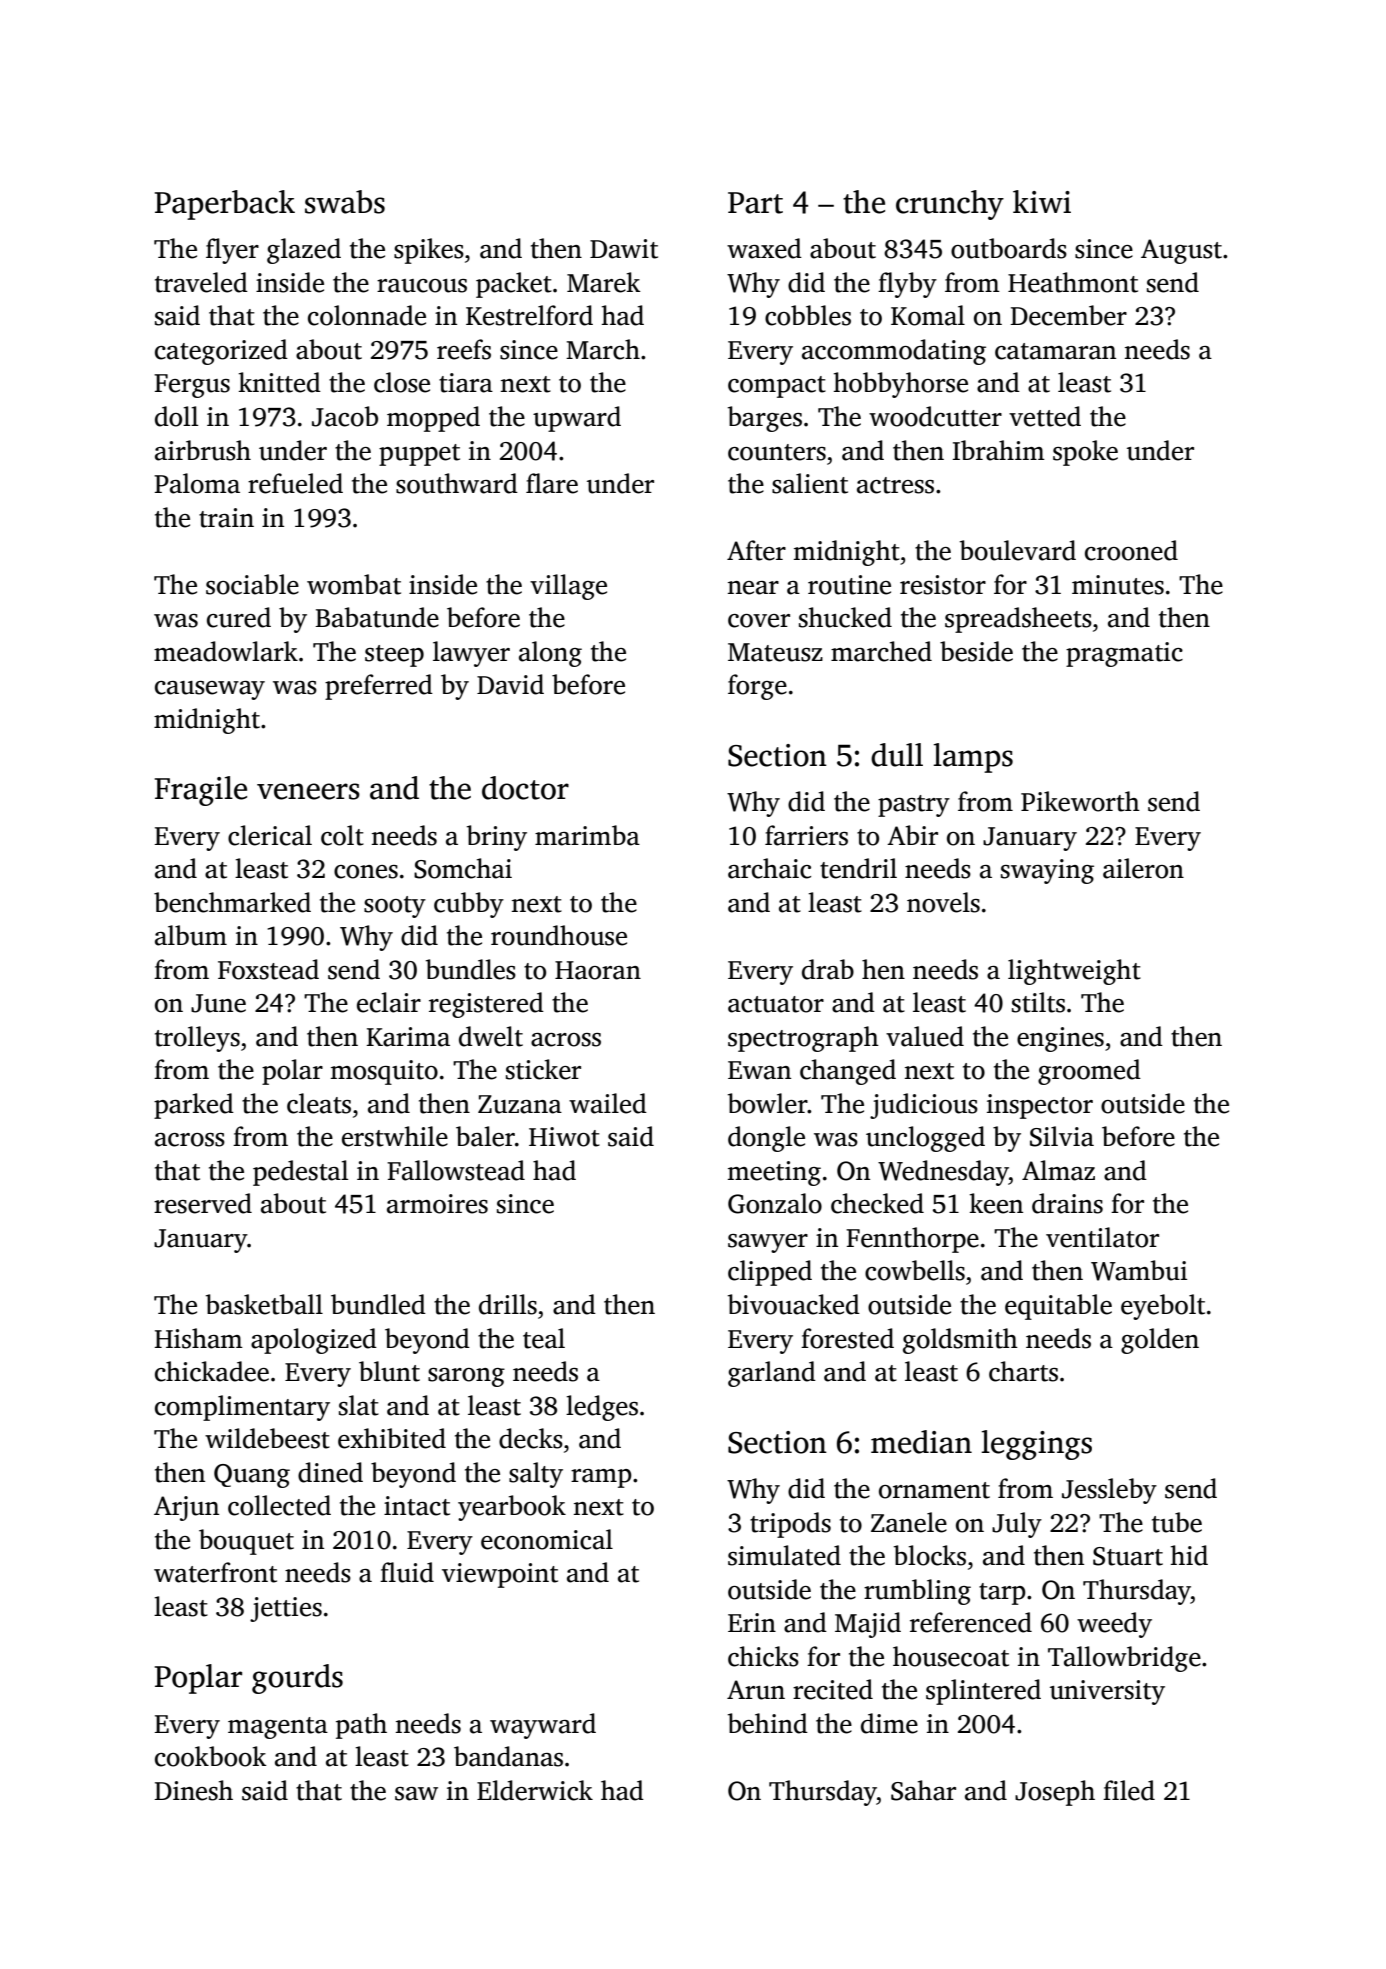  Describe the element at coordinates (402, 382) in the screenshot. I see `close` at that location.
